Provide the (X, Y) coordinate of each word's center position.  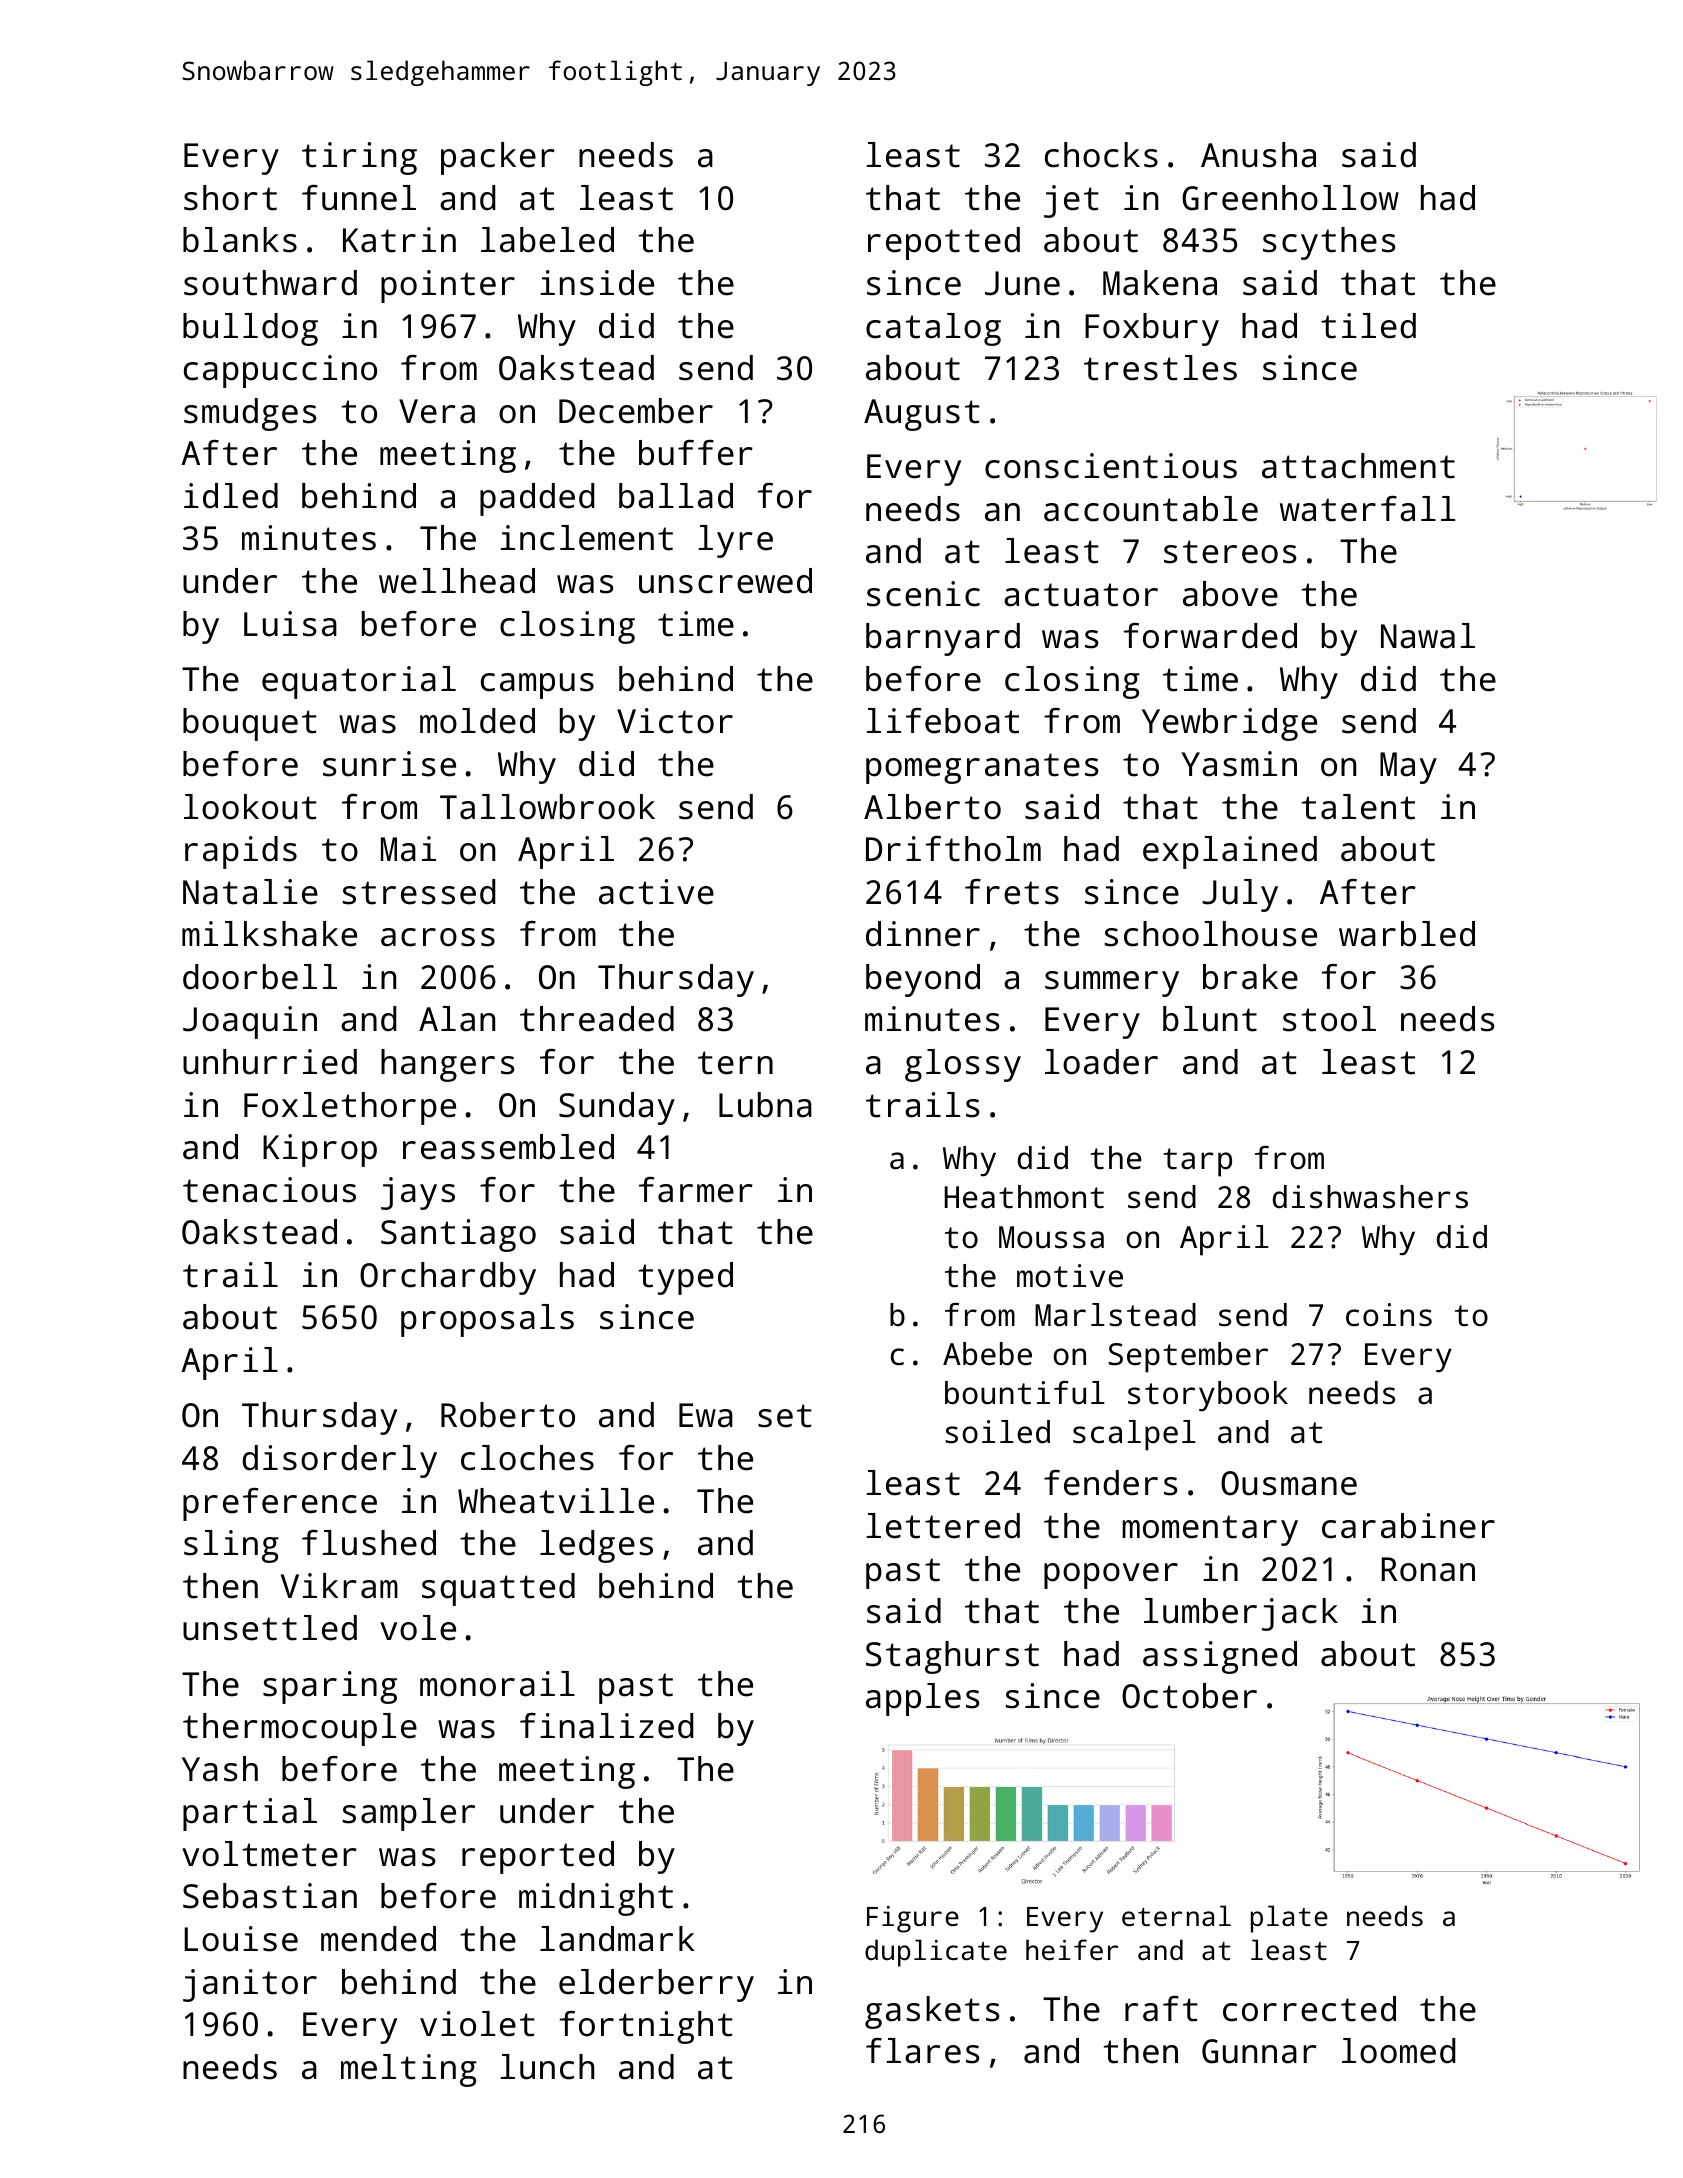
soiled (997, 1432)
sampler (409, 1814)
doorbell (260, 977)
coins (1389, 1315)
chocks (1101, 155)
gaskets (932, 2012)
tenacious (269, 1190)
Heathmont (1024, 1197)
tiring (359, 158)
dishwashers (1370, 1197)
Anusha (1258, 155)
